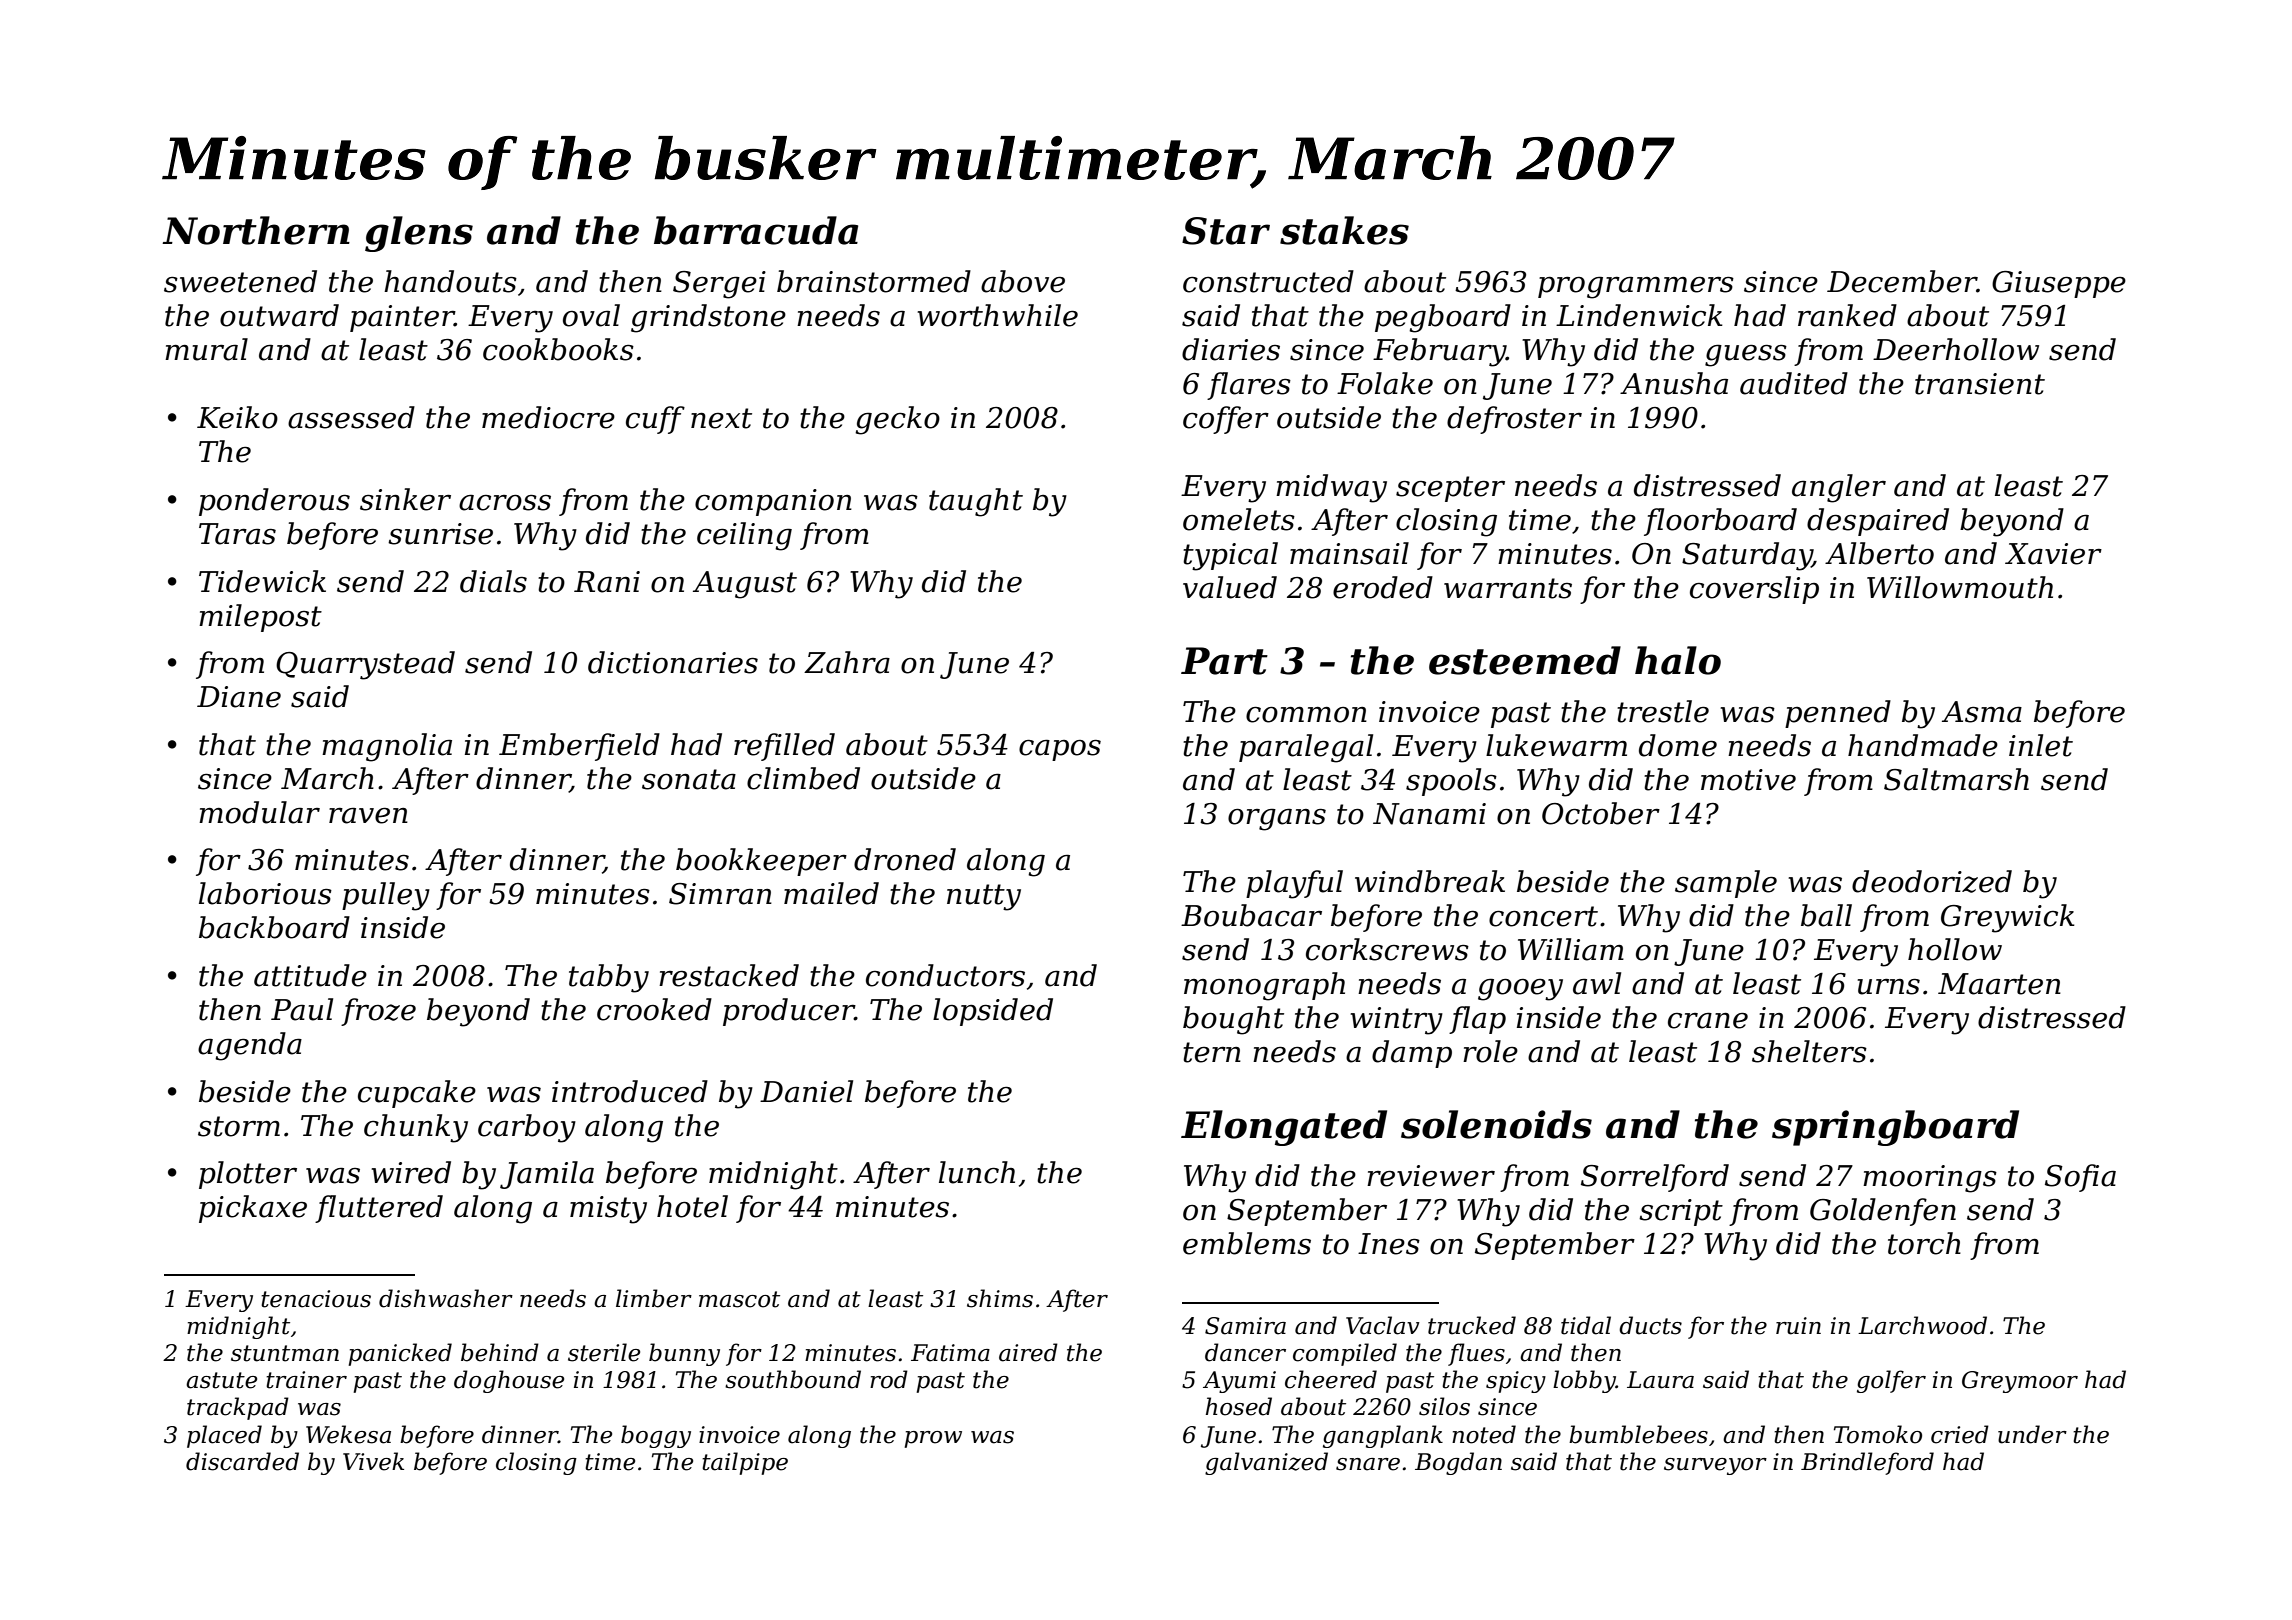  I want to click on tabby, so click(609, 978).
